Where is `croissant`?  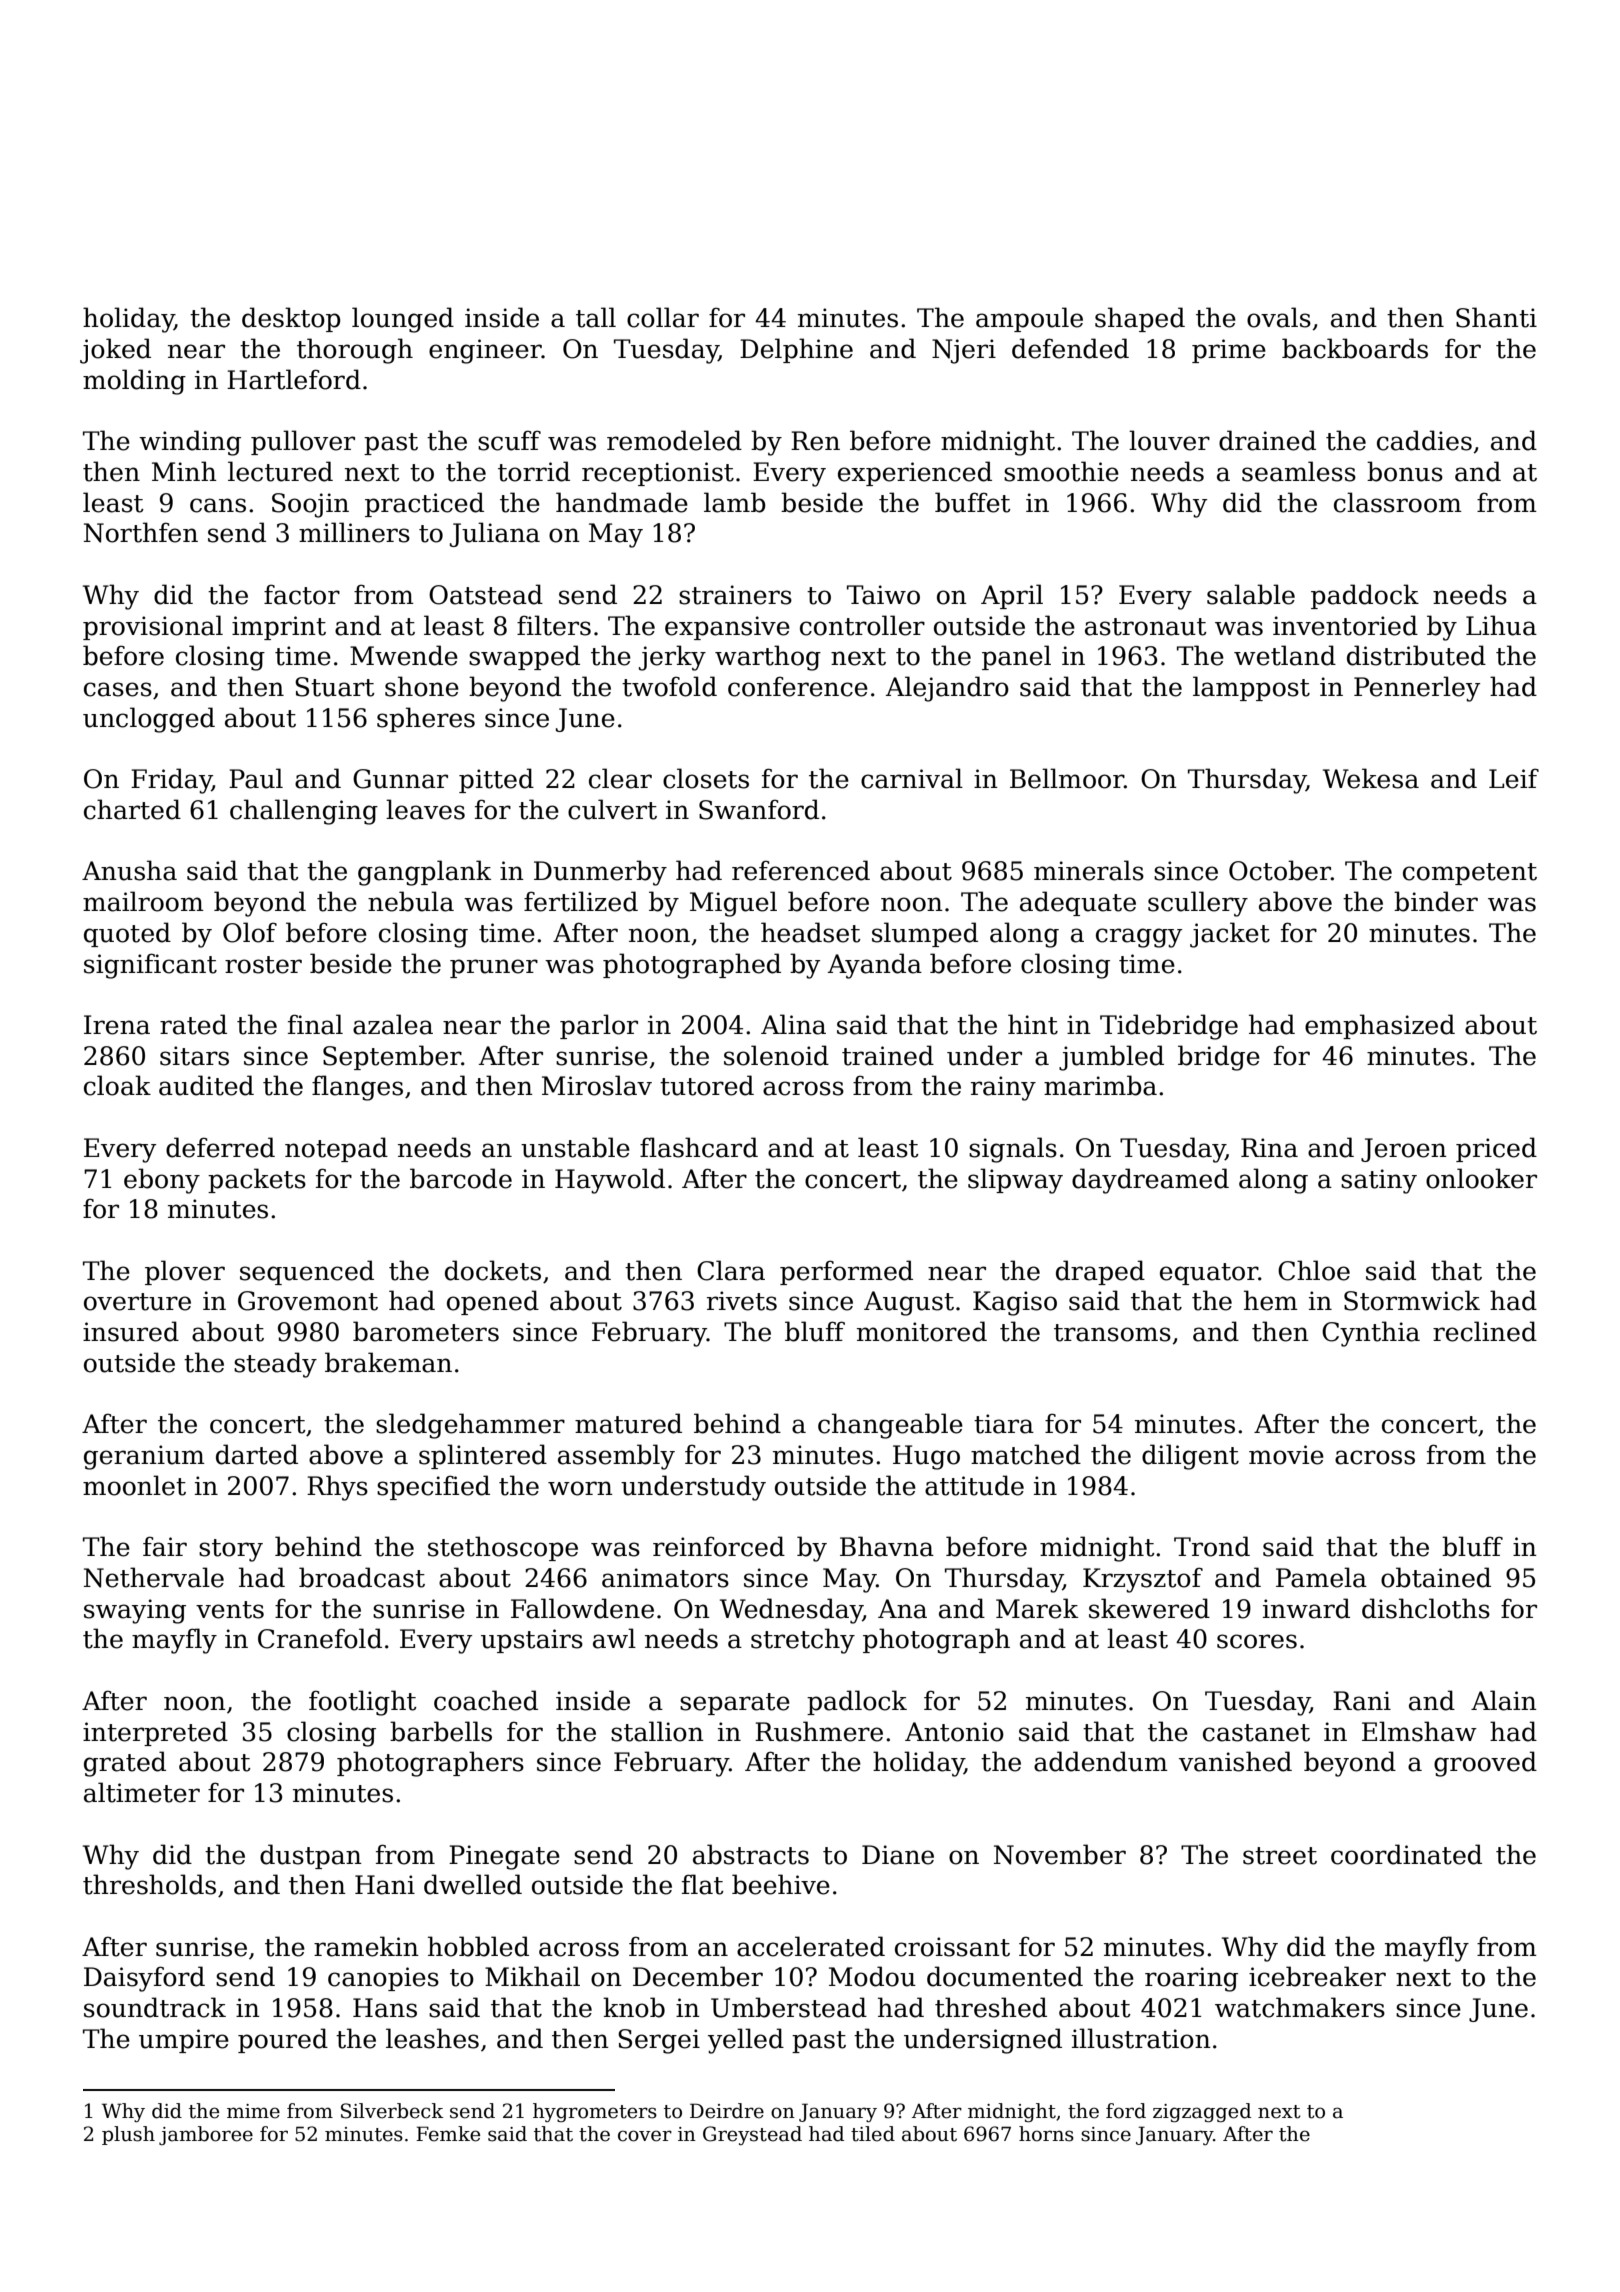
croissant is located at coordinates (952, 1947).
